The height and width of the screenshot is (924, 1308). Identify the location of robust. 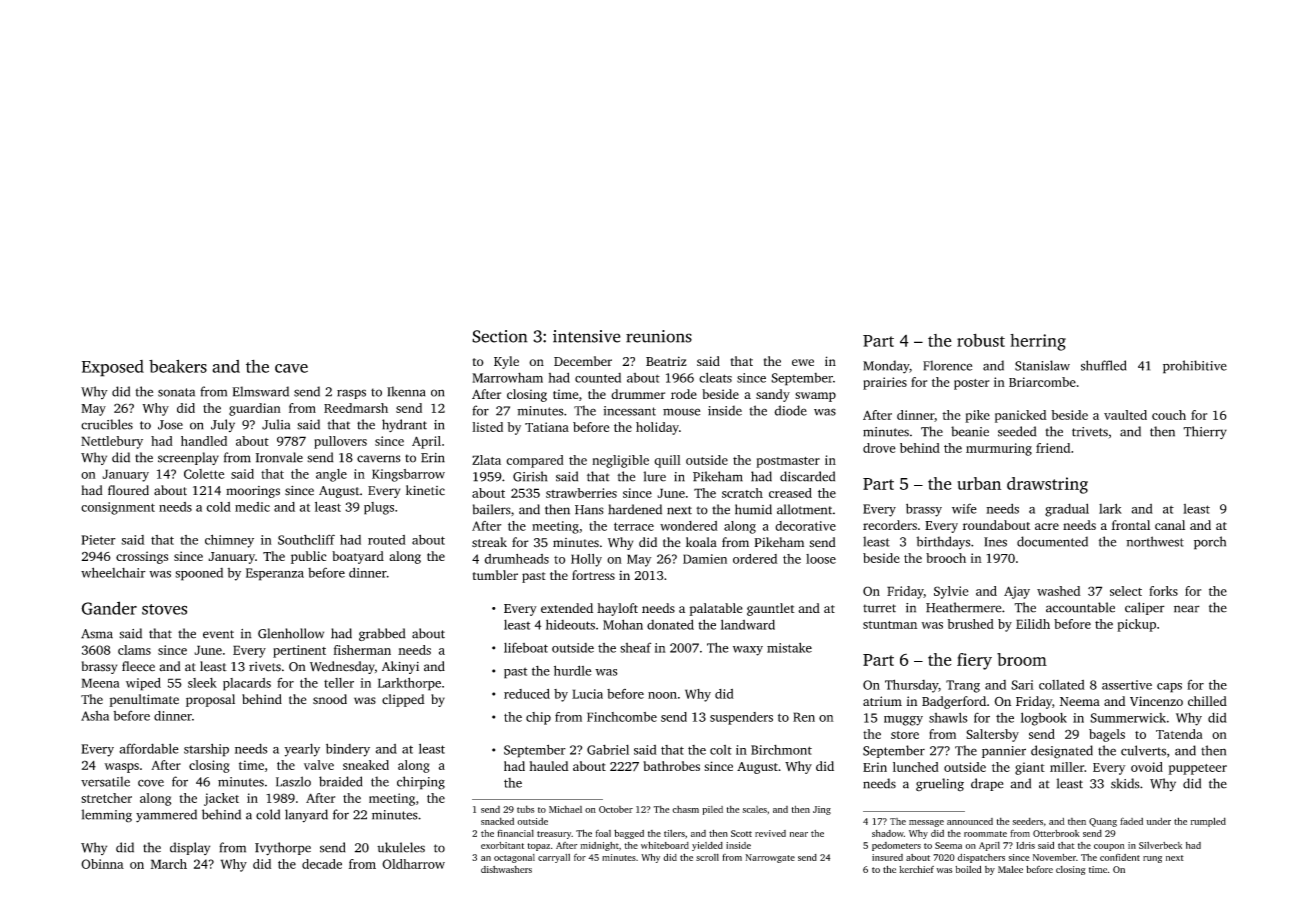
(981, 340).
